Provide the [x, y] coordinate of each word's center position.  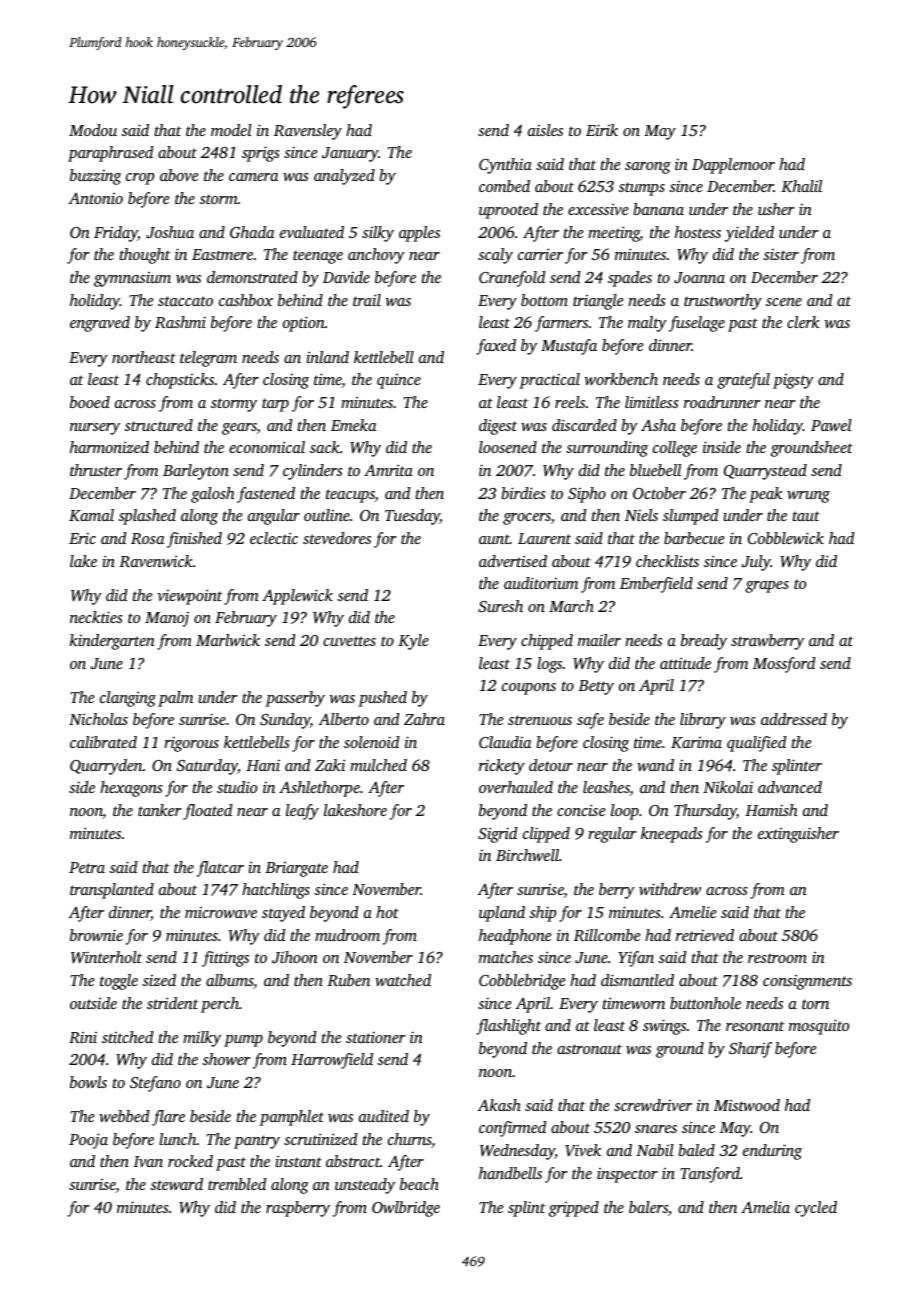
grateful [743, 381]
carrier [540, 254]
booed [90, 402]
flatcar [220, 869]
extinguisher [798, 835]
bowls [88, 1082]
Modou [93, 130]
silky [378, 234]
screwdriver [653, 1105]
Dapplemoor [733, 166]
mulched [378, 765]
